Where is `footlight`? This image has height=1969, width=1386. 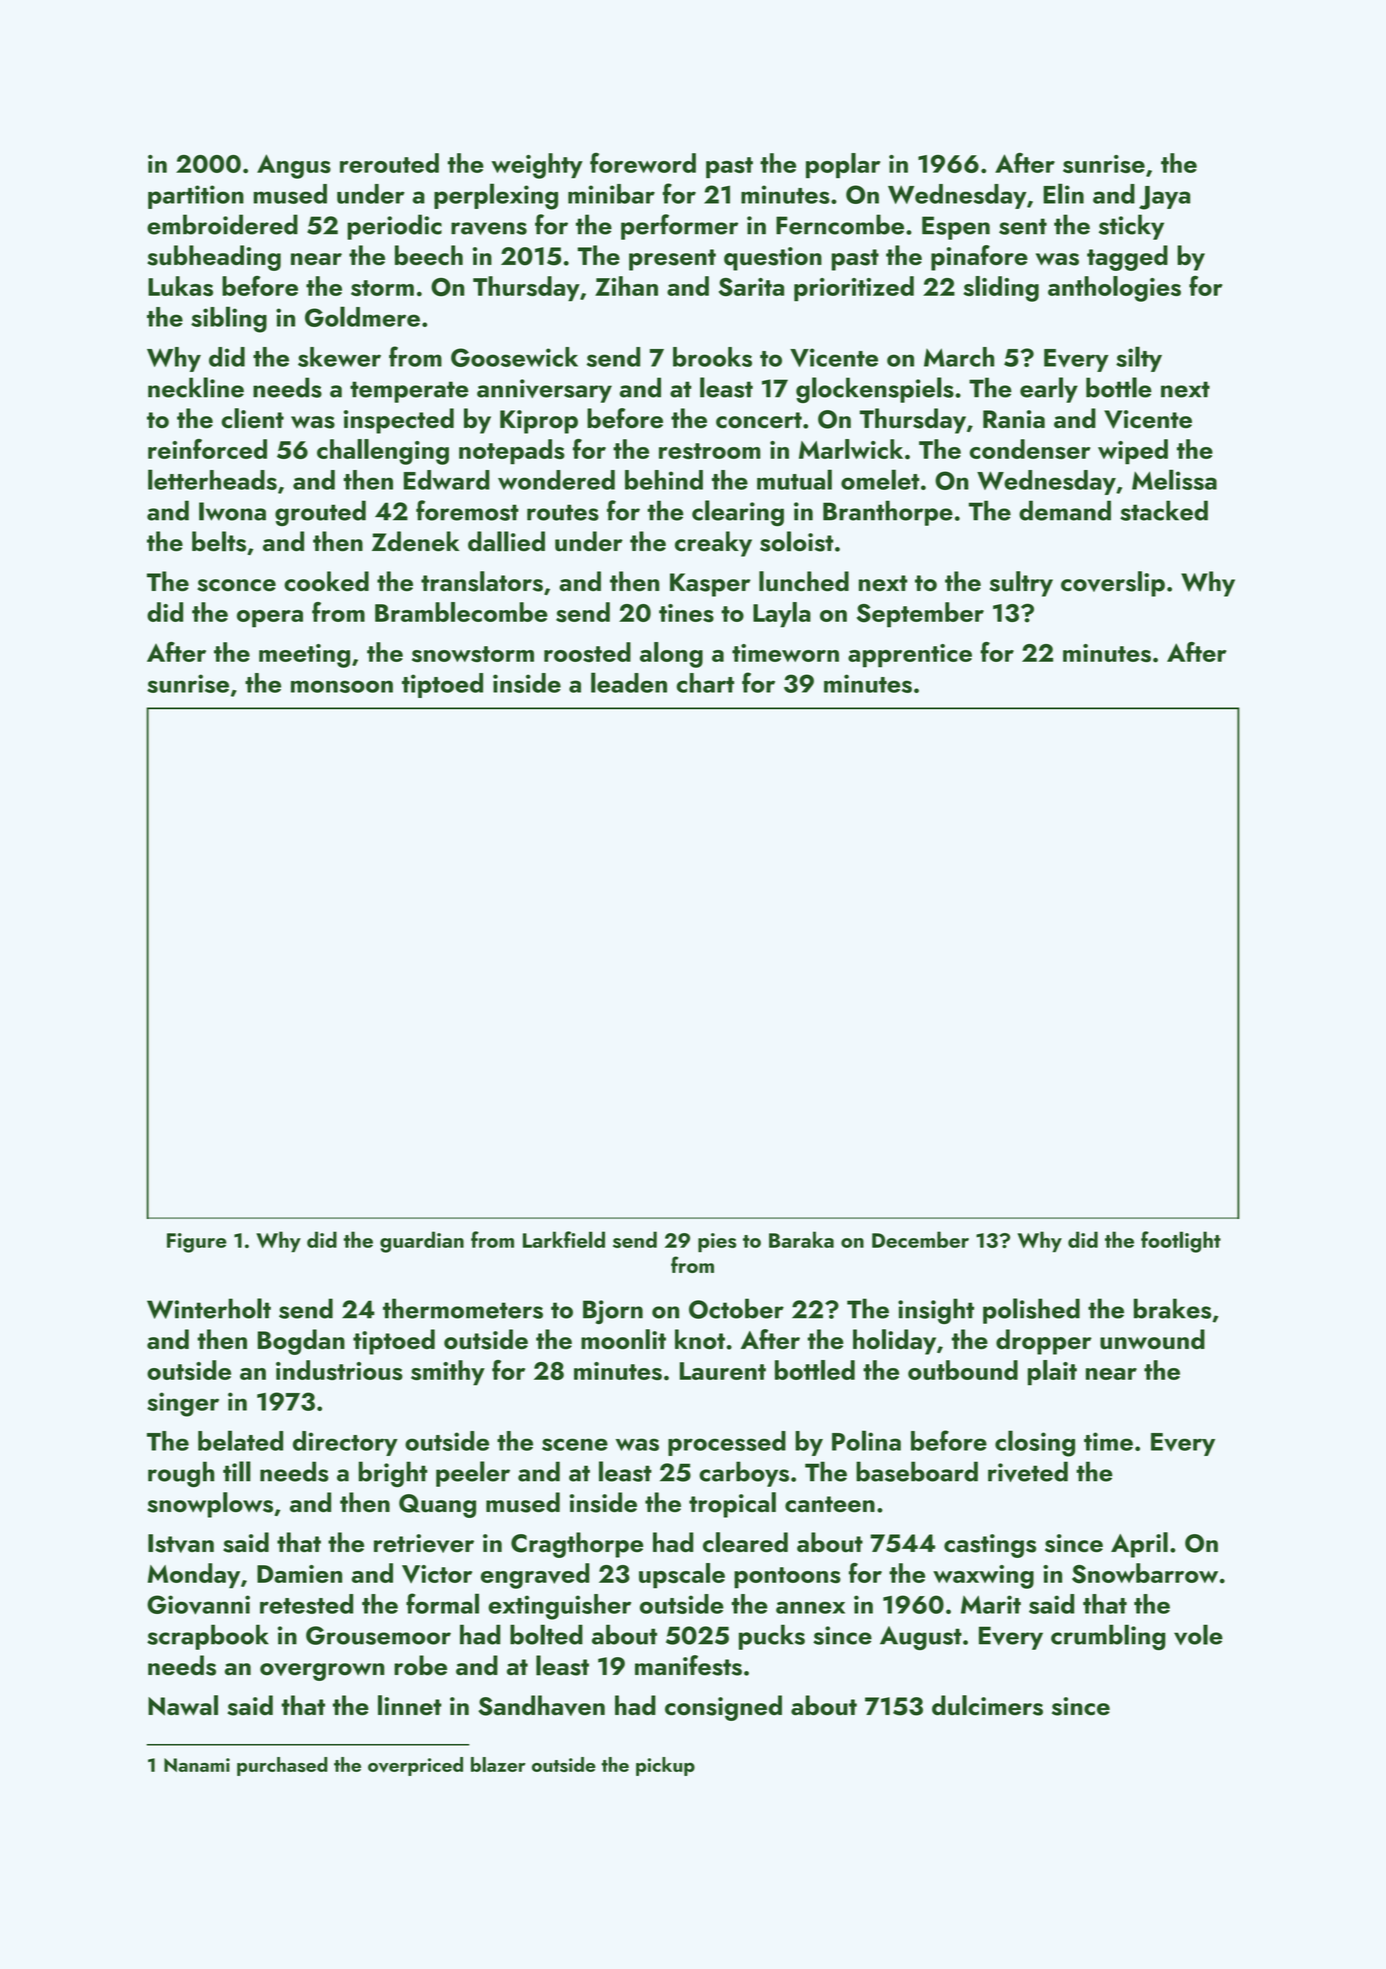 footlight is located at coordinates (1181, 1242).
